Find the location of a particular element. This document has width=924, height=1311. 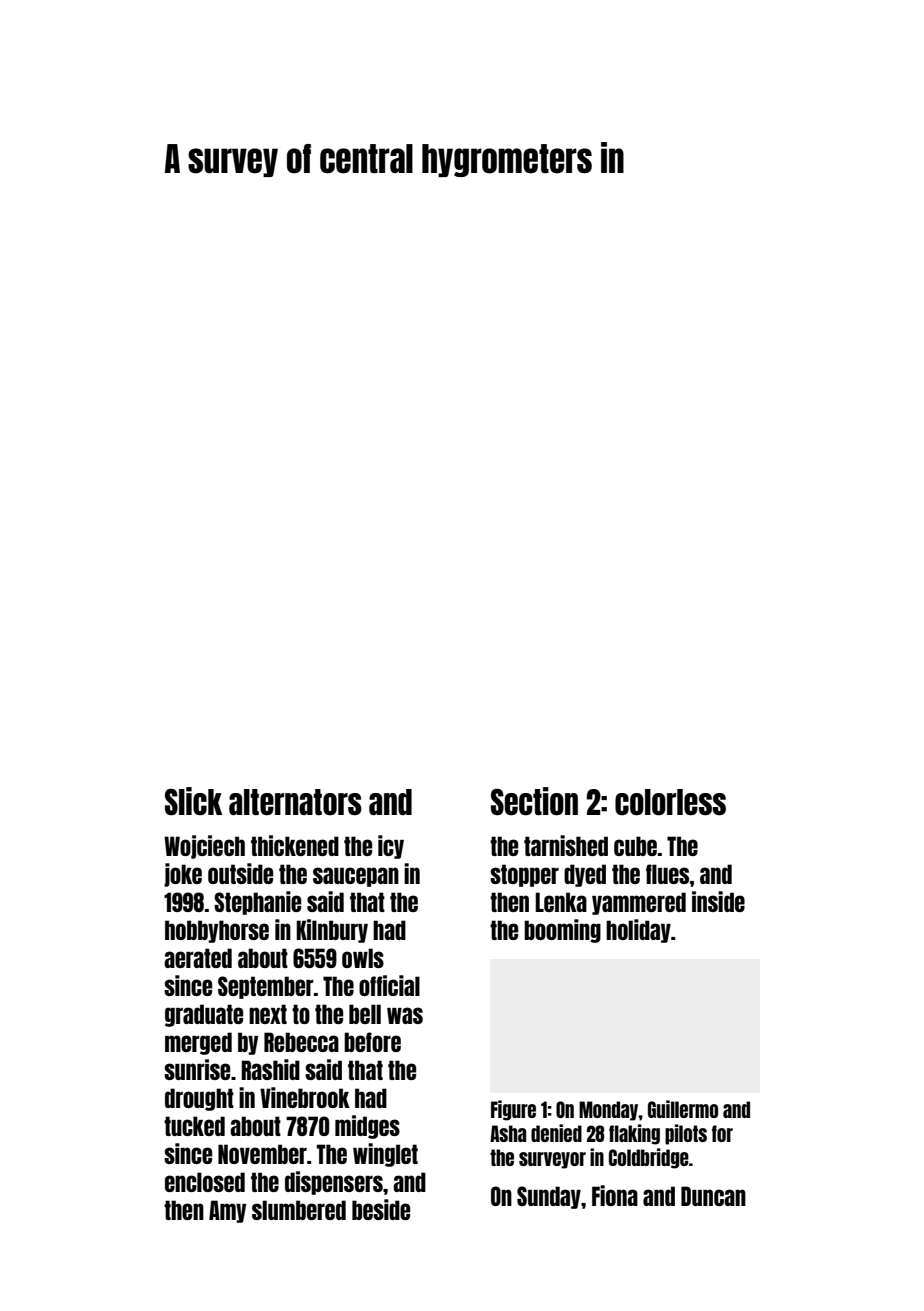

Slick is located at coordinates (193, 801).
